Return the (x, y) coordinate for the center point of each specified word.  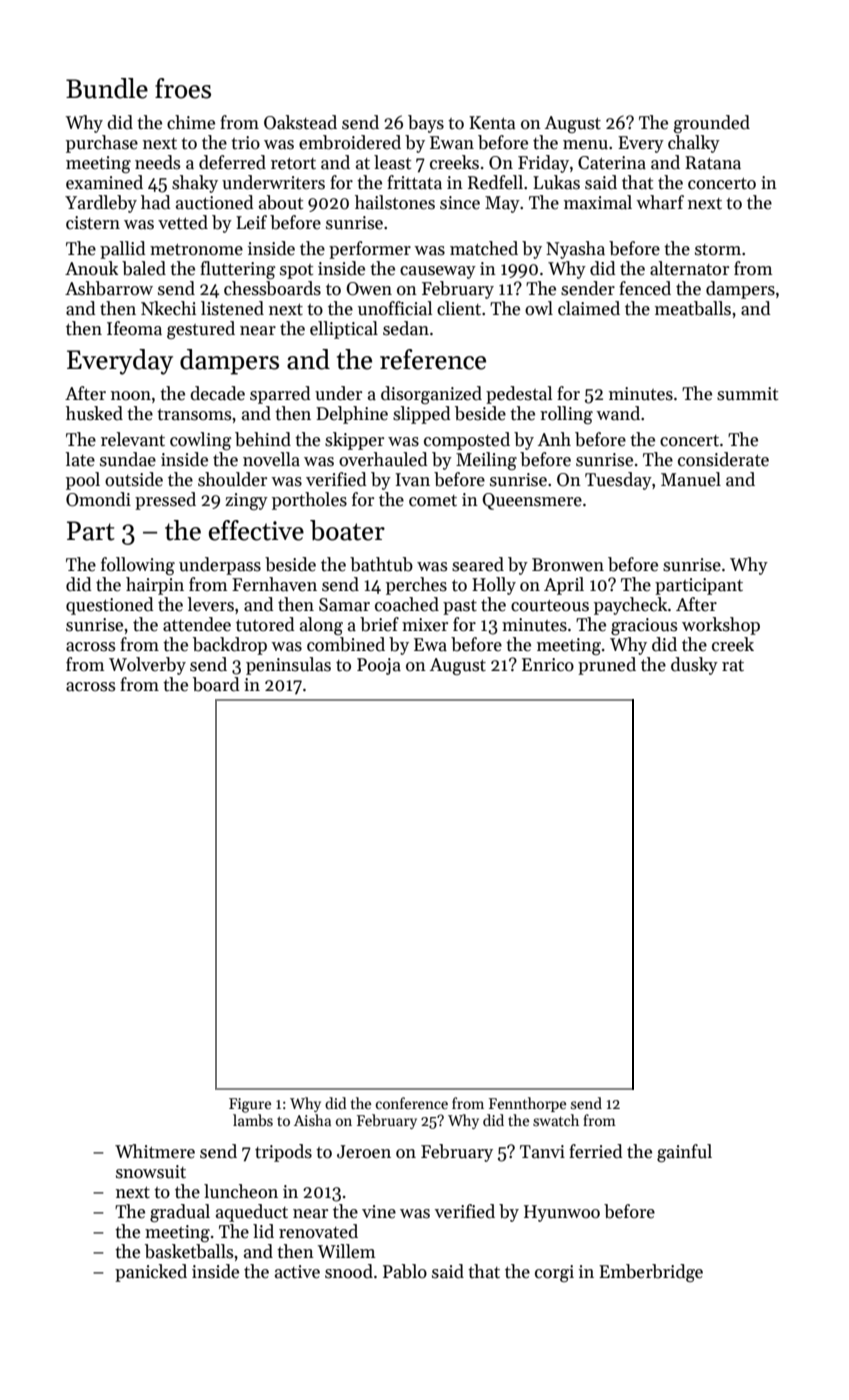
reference (433, 359)
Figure (250, 1105)
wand (618, 413)
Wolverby (147, 666)
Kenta (492, 123)
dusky (694, 666)
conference (412, 1103)
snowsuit (151, 1172)
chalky (694, 144)
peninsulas (288, 666)
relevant (133, 439)
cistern (93, 223)
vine (379, 1212)
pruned (607, 666)
